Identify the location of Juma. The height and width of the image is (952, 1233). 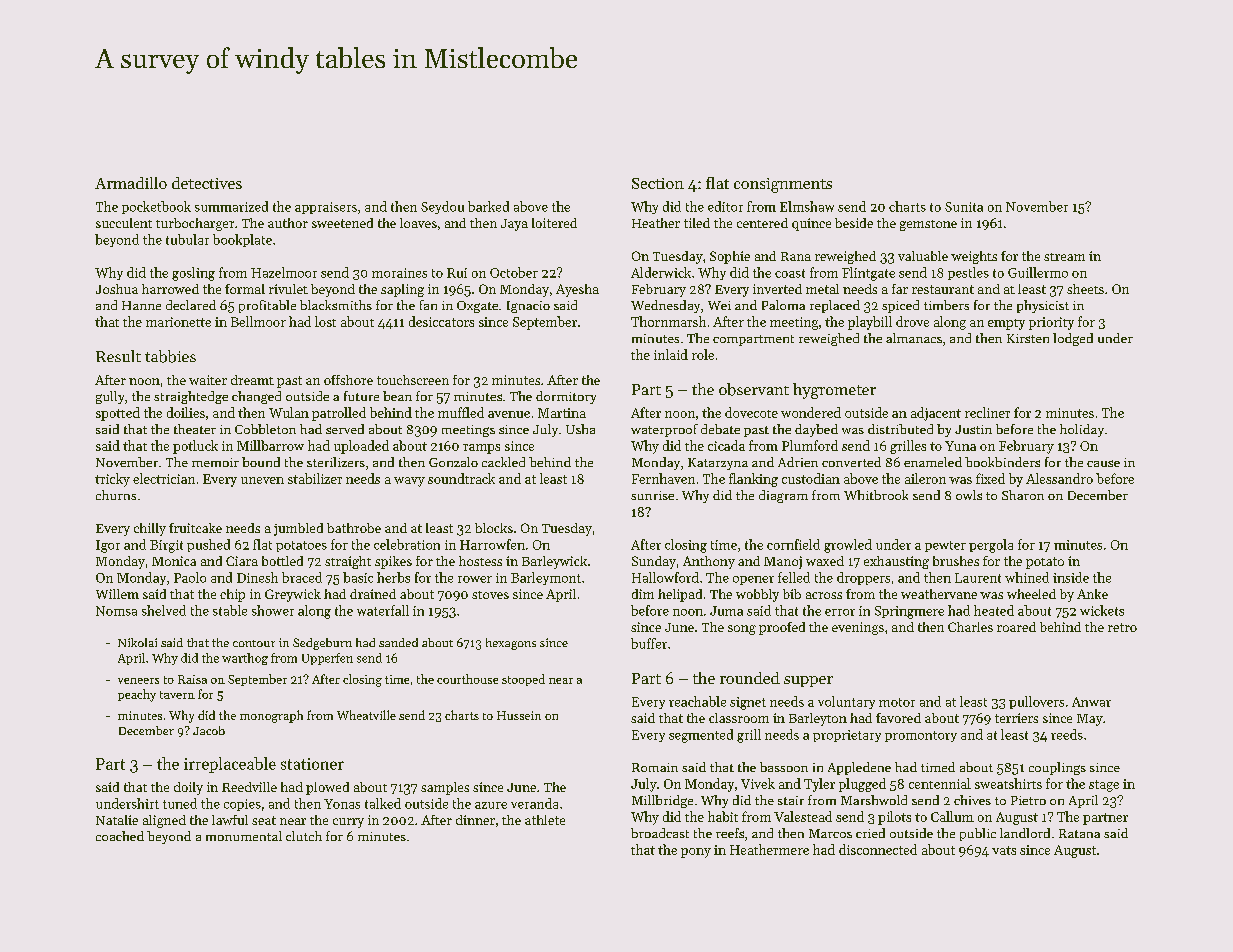
(726, 611).
